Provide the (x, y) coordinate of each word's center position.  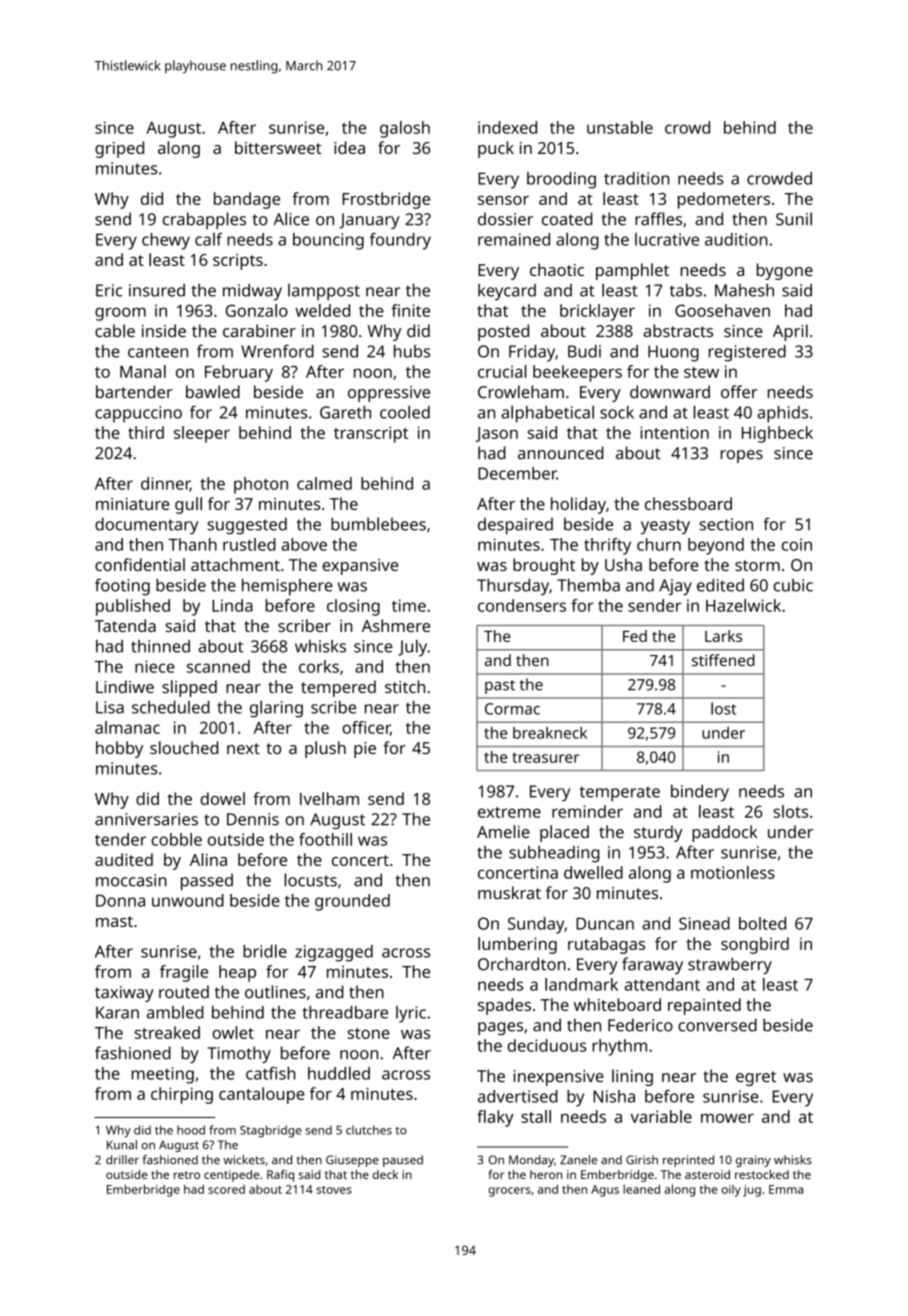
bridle (265, 951)
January (369, 221)
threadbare (345, 1012)
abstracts (678, 330)
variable (661, 1116)
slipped (189, 688)
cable (115, 331)
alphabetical (547, 414)
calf (209, 239)
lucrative (667, 239)
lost (723, 708)
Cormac (512, 709)
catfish (270, 1073)
